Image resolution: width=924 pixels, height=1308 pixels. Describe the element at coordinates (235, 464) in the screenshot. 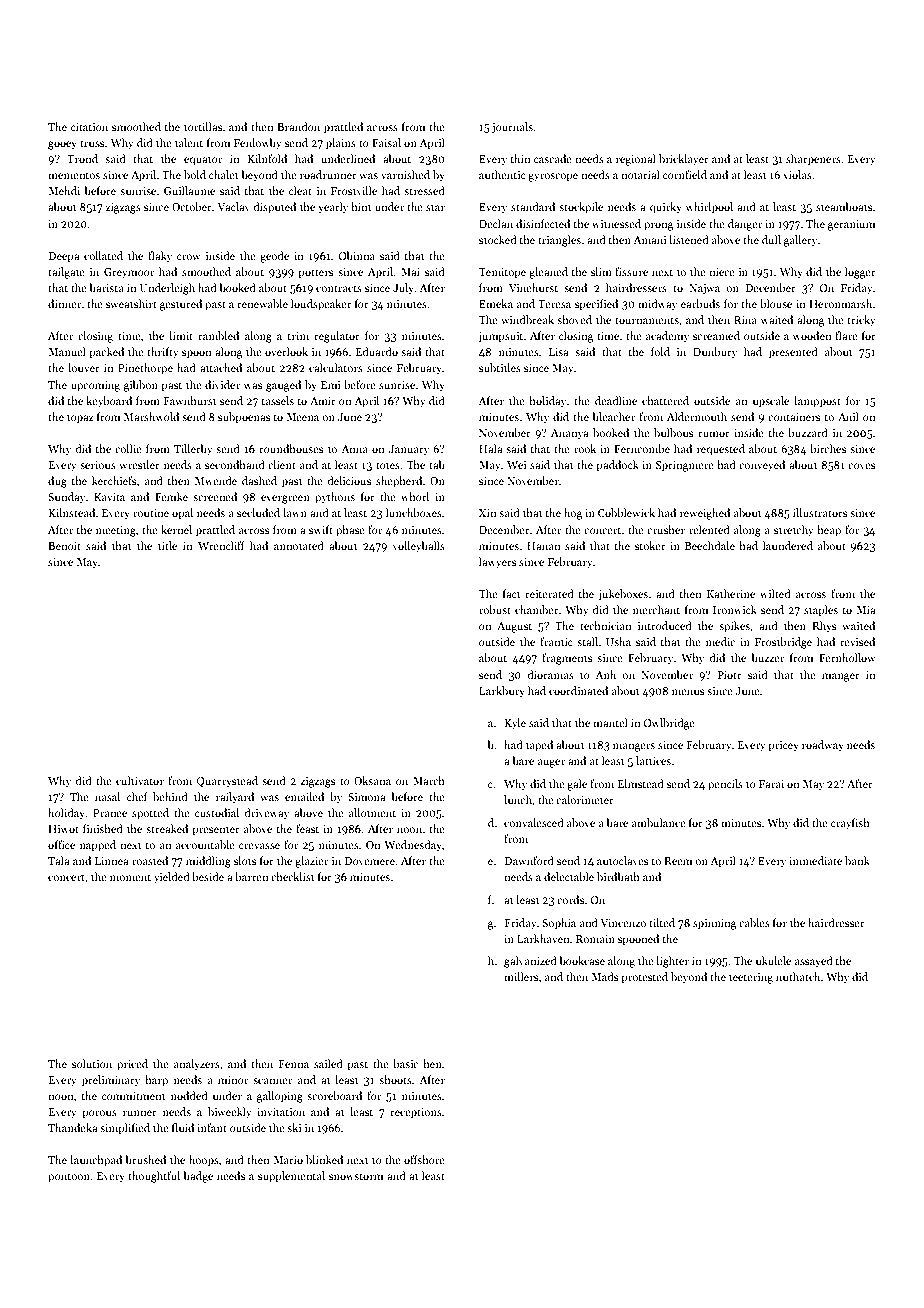

I see `secondhand` at that location.
